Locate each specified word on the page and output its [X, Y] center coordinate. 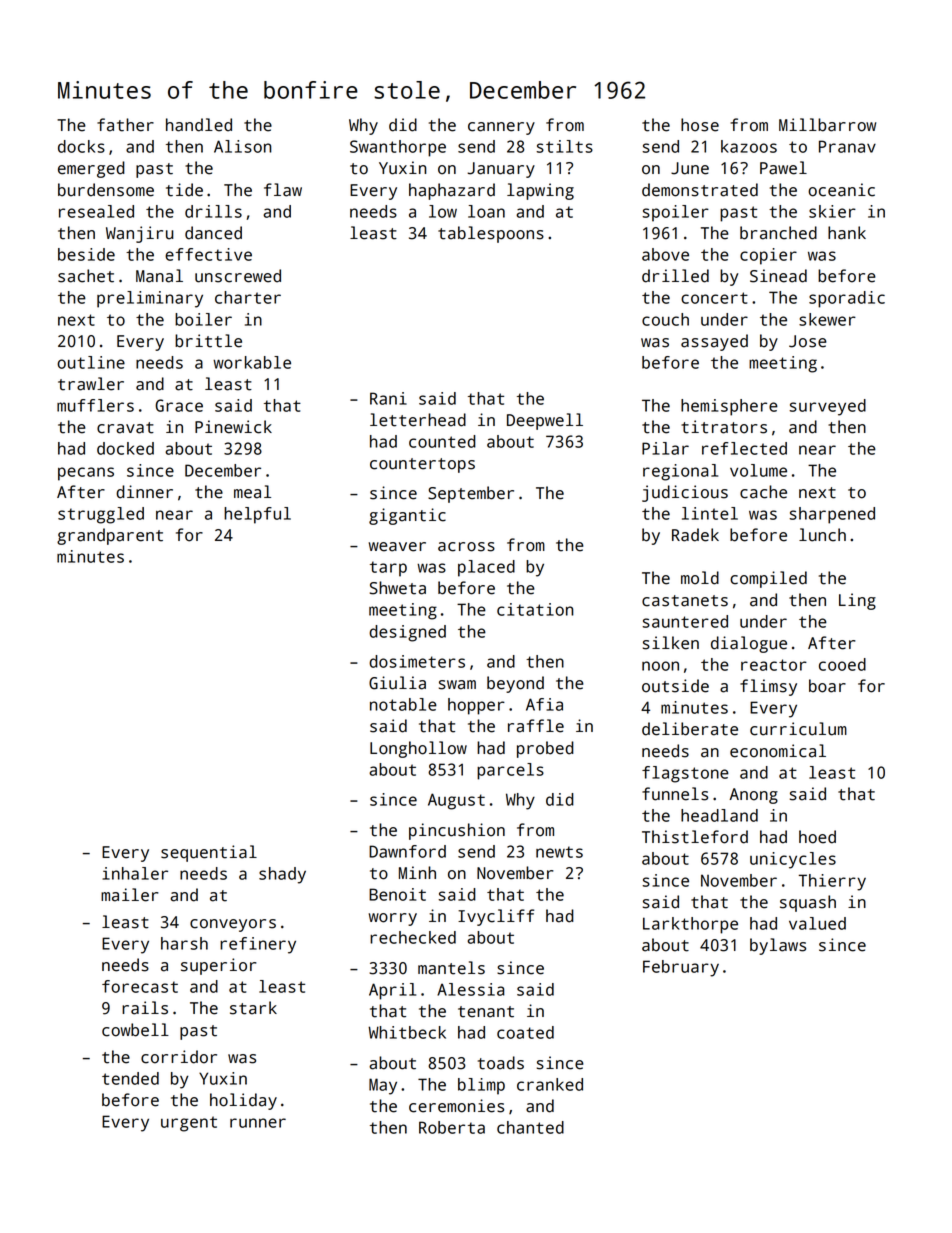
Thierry [832, 882]
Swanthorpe [398, 148]
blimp [481, 1086]
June [690, 168]
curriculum [798, 729]
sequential [209, 853]
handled [199, 125]
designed [407, 633]
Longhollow [418, 749]
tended [130, 1078]
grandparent [110, 536]
